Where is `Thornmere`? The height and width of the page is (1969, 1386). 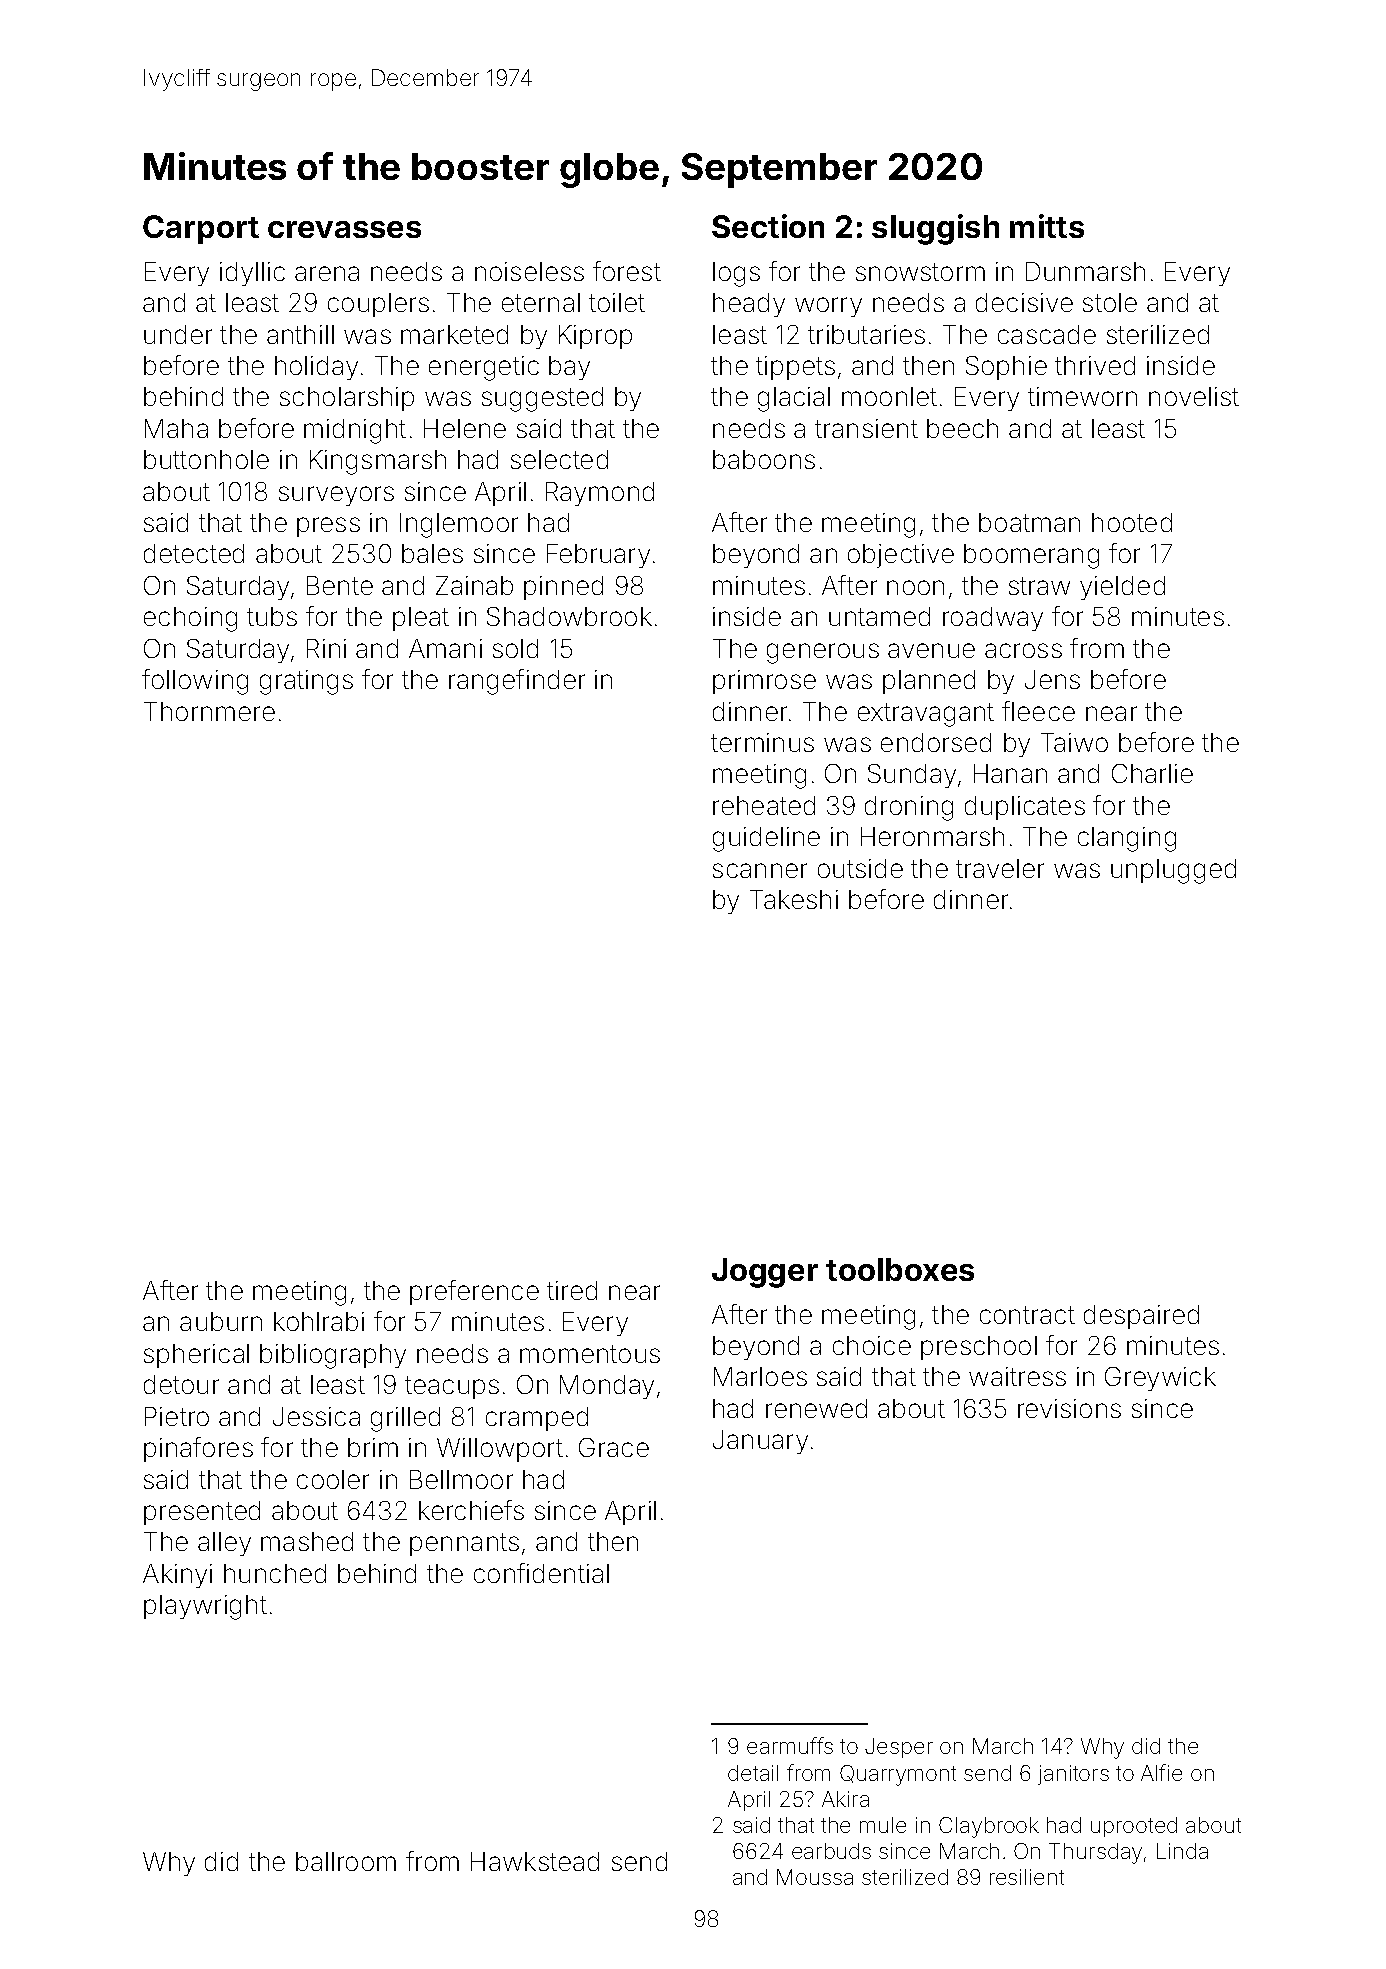 Thornmere is located at coordinates (209, 711).
